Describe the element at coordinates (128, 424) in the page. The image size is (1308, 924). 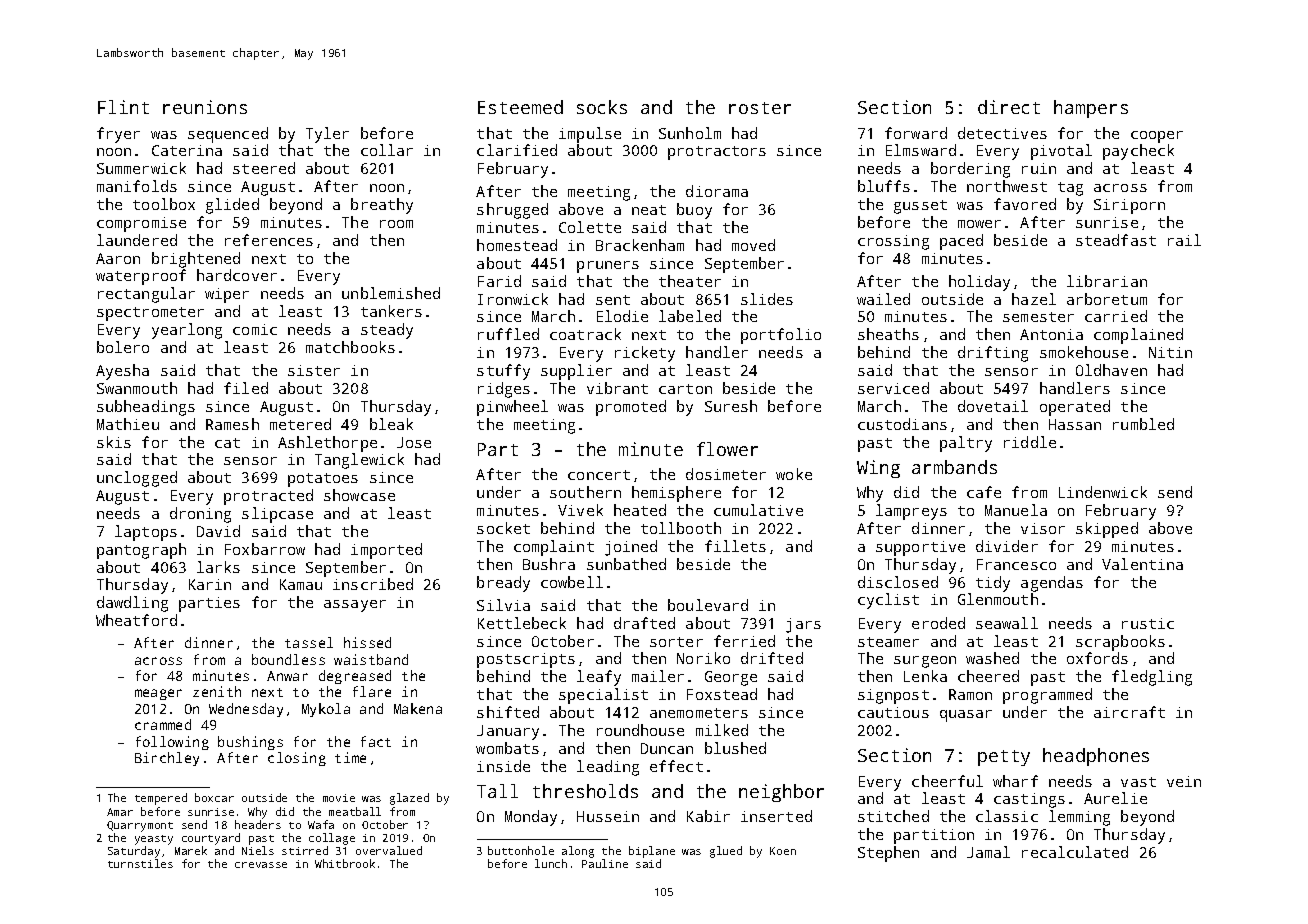
I see `Mathieu` at that location.
